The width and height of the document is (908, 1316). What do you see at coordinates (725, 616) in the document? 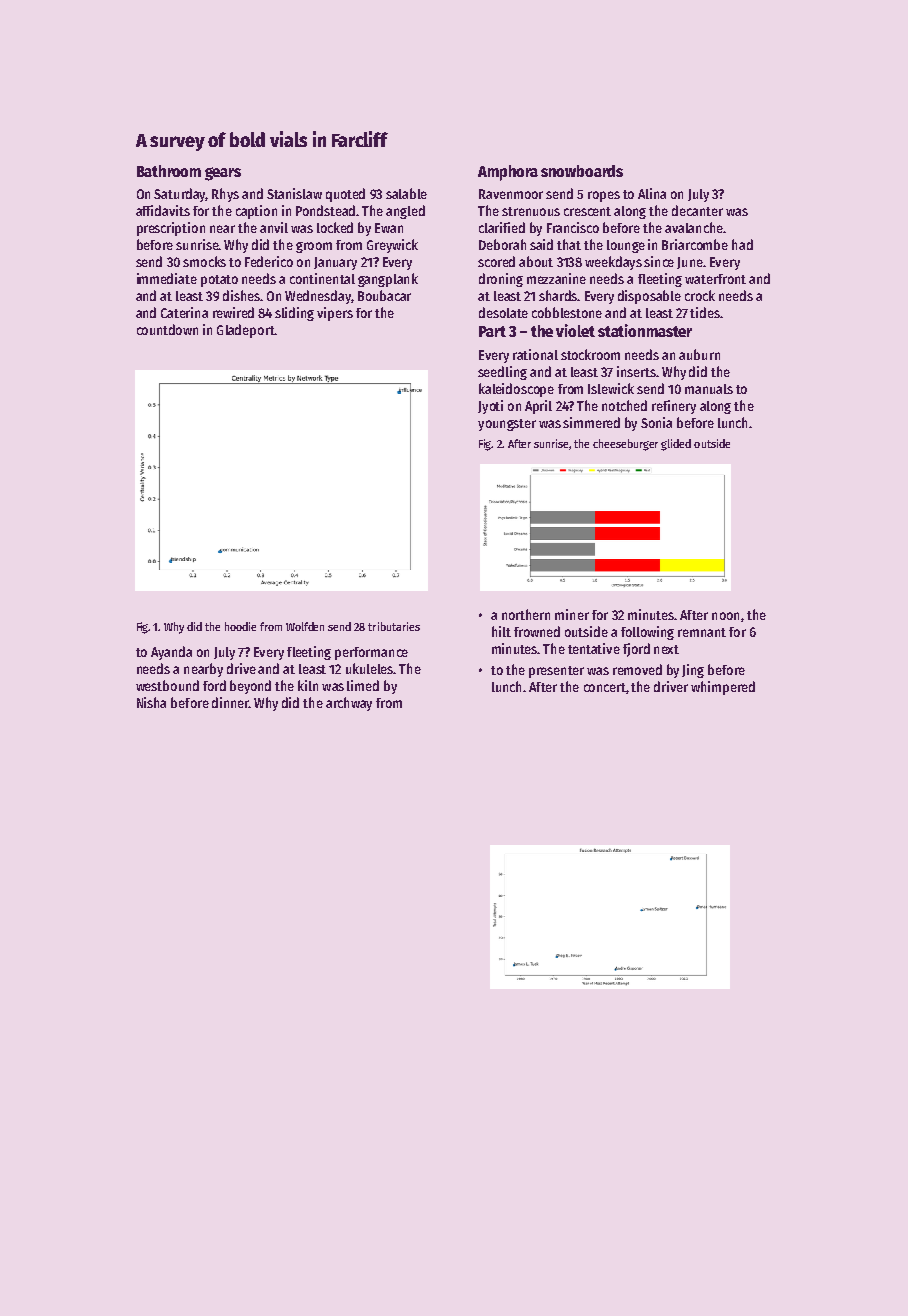
I see `noon` at bounding box center [725, 616].
